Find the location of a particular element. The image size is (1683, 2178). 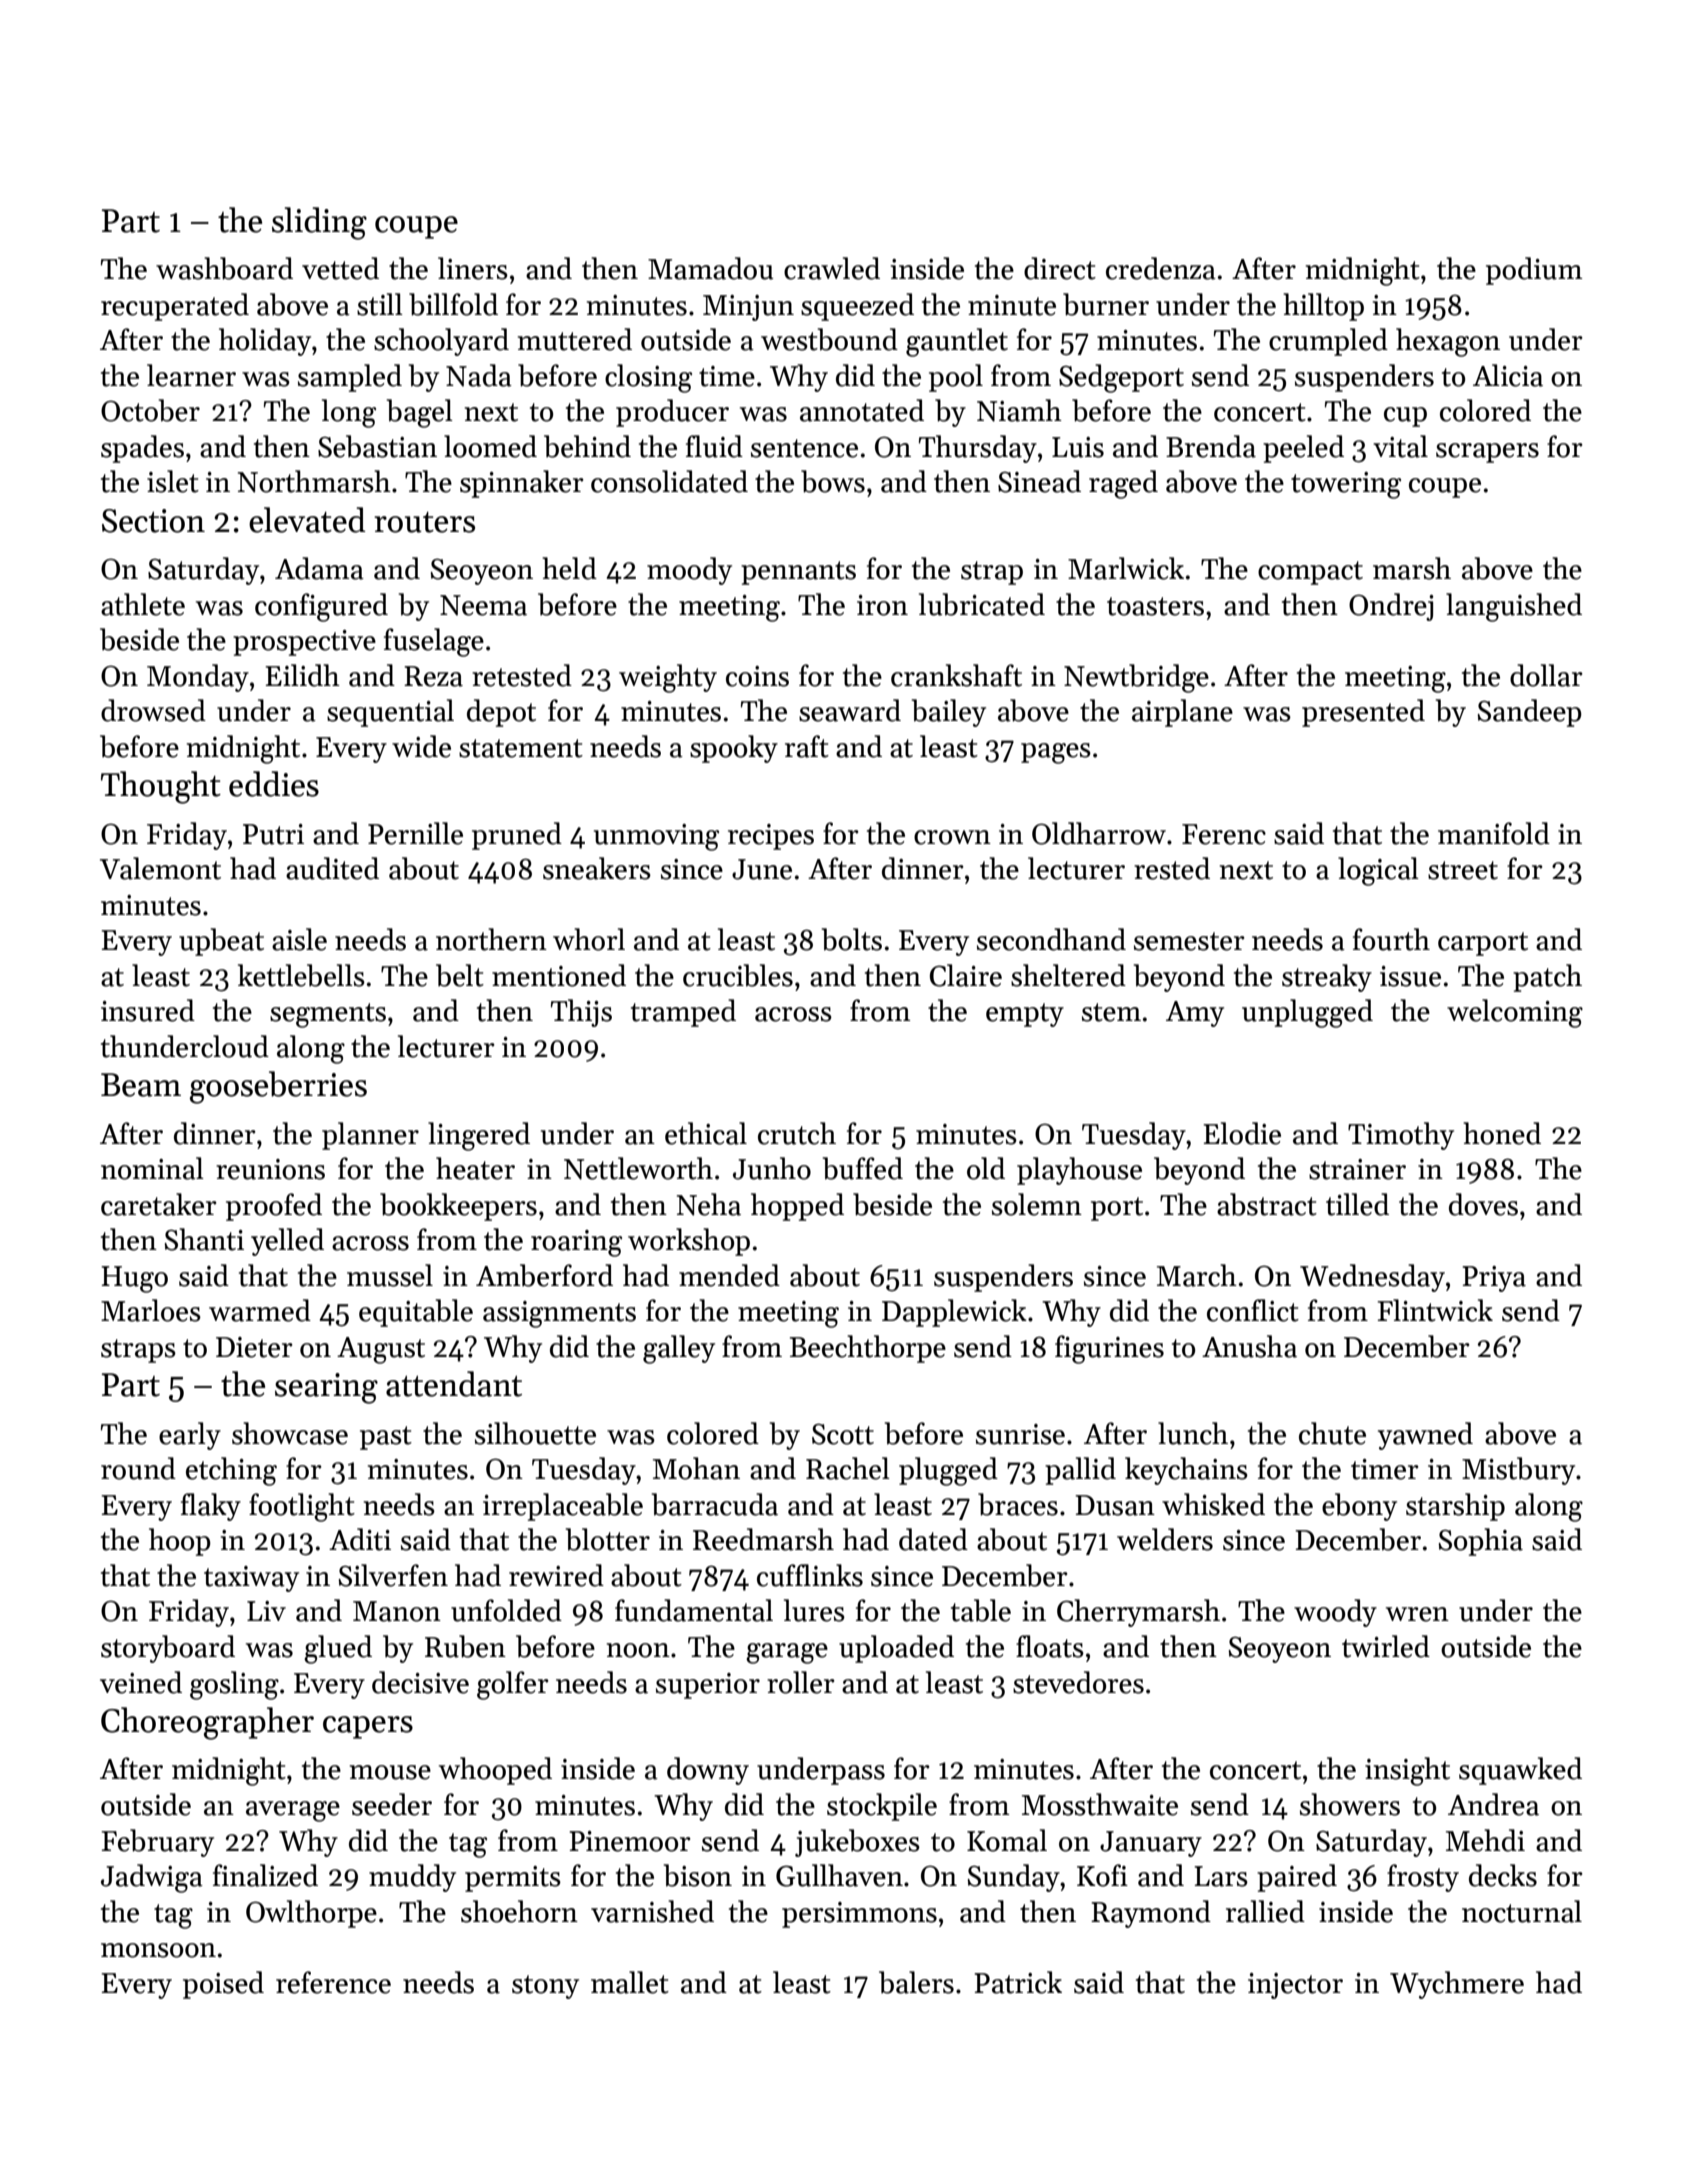

podium is located at coordinates (1534, 271).
